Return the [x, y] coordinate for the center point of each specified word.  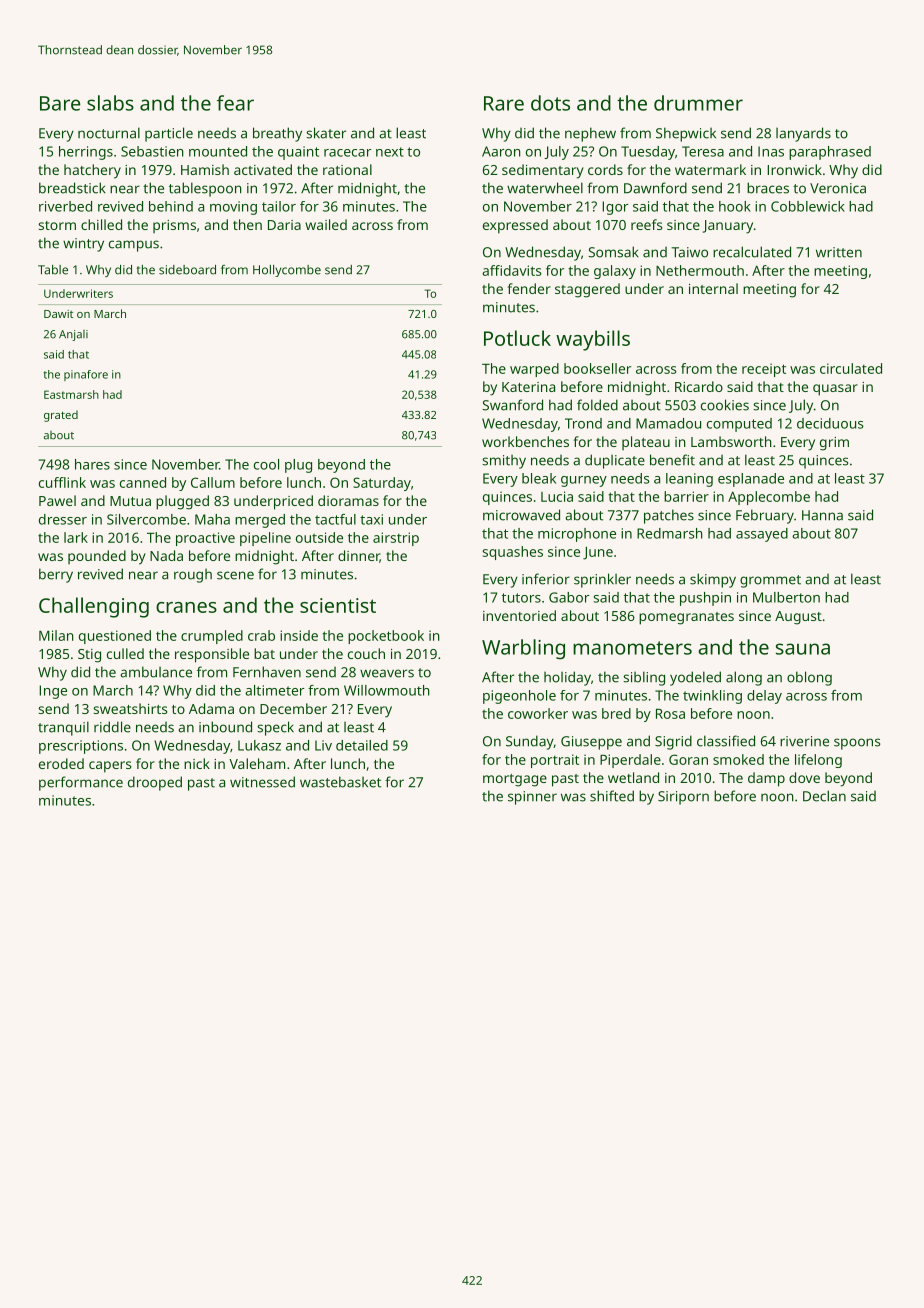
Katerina [528, 387]
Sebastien [152, 151]
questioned [115, 637]
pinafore [86, 375]
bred [616, 713]
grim [834, 444]
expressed [515, 226]
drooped [155, 783]
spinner [532, 798]
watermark [710, 169]
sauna [803, 649]
